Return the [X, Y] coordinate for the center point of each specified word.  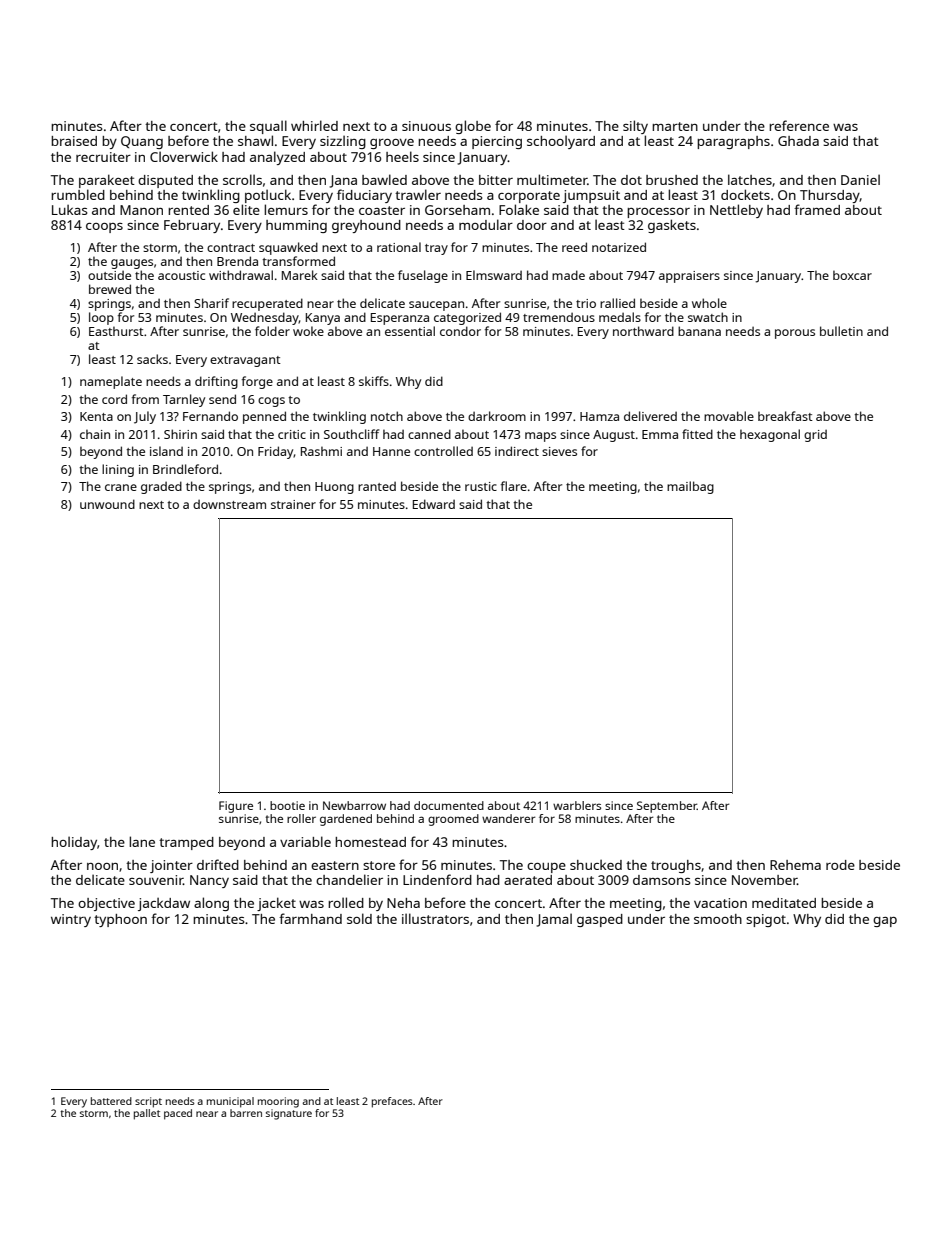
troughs [676, 866]
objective [106, 904]
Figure [236, 807]
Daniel [860, 179]
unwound [107, 504]
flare [514, 486]
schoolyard [561, 142]
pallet [147, 1114]
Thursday [830, 196]
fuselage [423, 276]
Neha [403, 903]
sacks [152, 359]
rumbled [78, 194]
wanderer [508, 818]
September [667, 807]
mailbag [690, 487]
